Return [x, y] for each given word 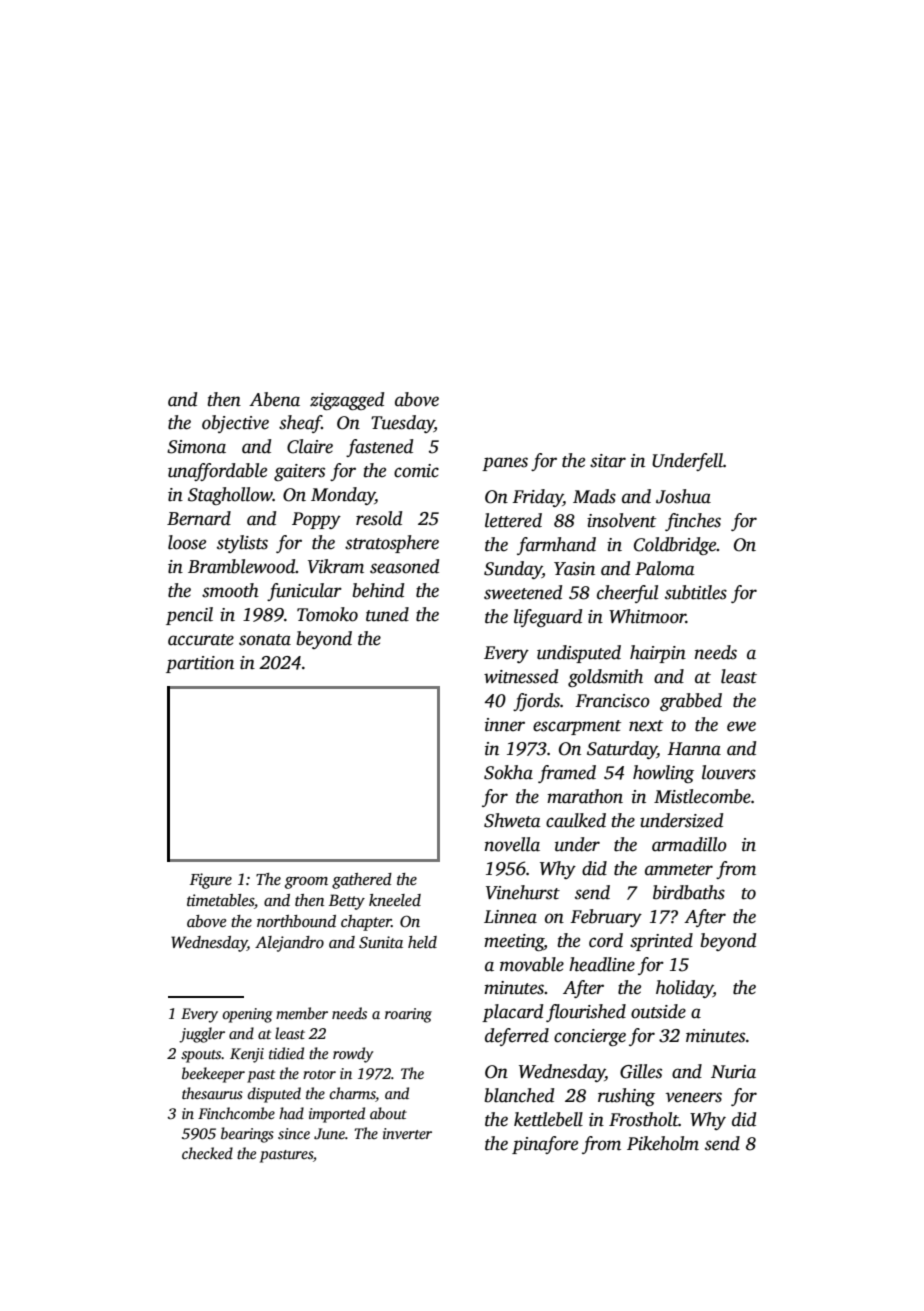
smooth [230, 590]
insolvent [621, 520]
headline [602, 964]
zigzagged [347, 401]
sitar [608, 461]
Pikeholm [663, 1143]
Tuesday [402, 424]
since [294, 1133]
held [422, 942]
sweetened [523, 592]
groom [306, 883]
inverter [407, 1133]
